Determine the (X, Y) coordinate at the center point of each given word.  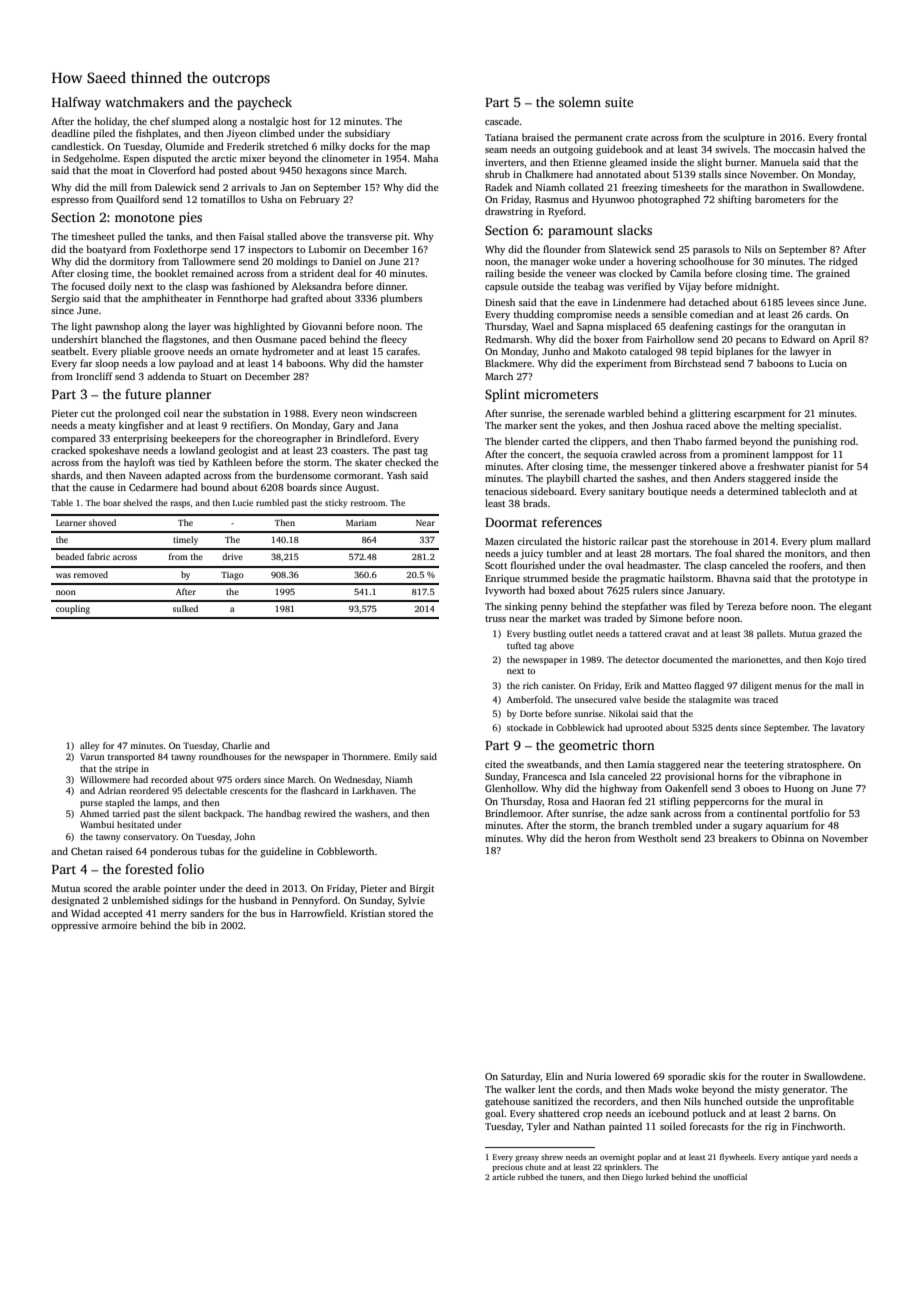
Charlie (237, 745)
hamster (405, 363)
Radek (499, 187)
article (503, 1177)
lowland (197, 450)
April (844, 340)
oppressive (75, 927)
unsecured (595, 699)
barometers (780, 199)
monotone (144, 218)
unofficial (730, 1177)
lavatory (848, 728)
